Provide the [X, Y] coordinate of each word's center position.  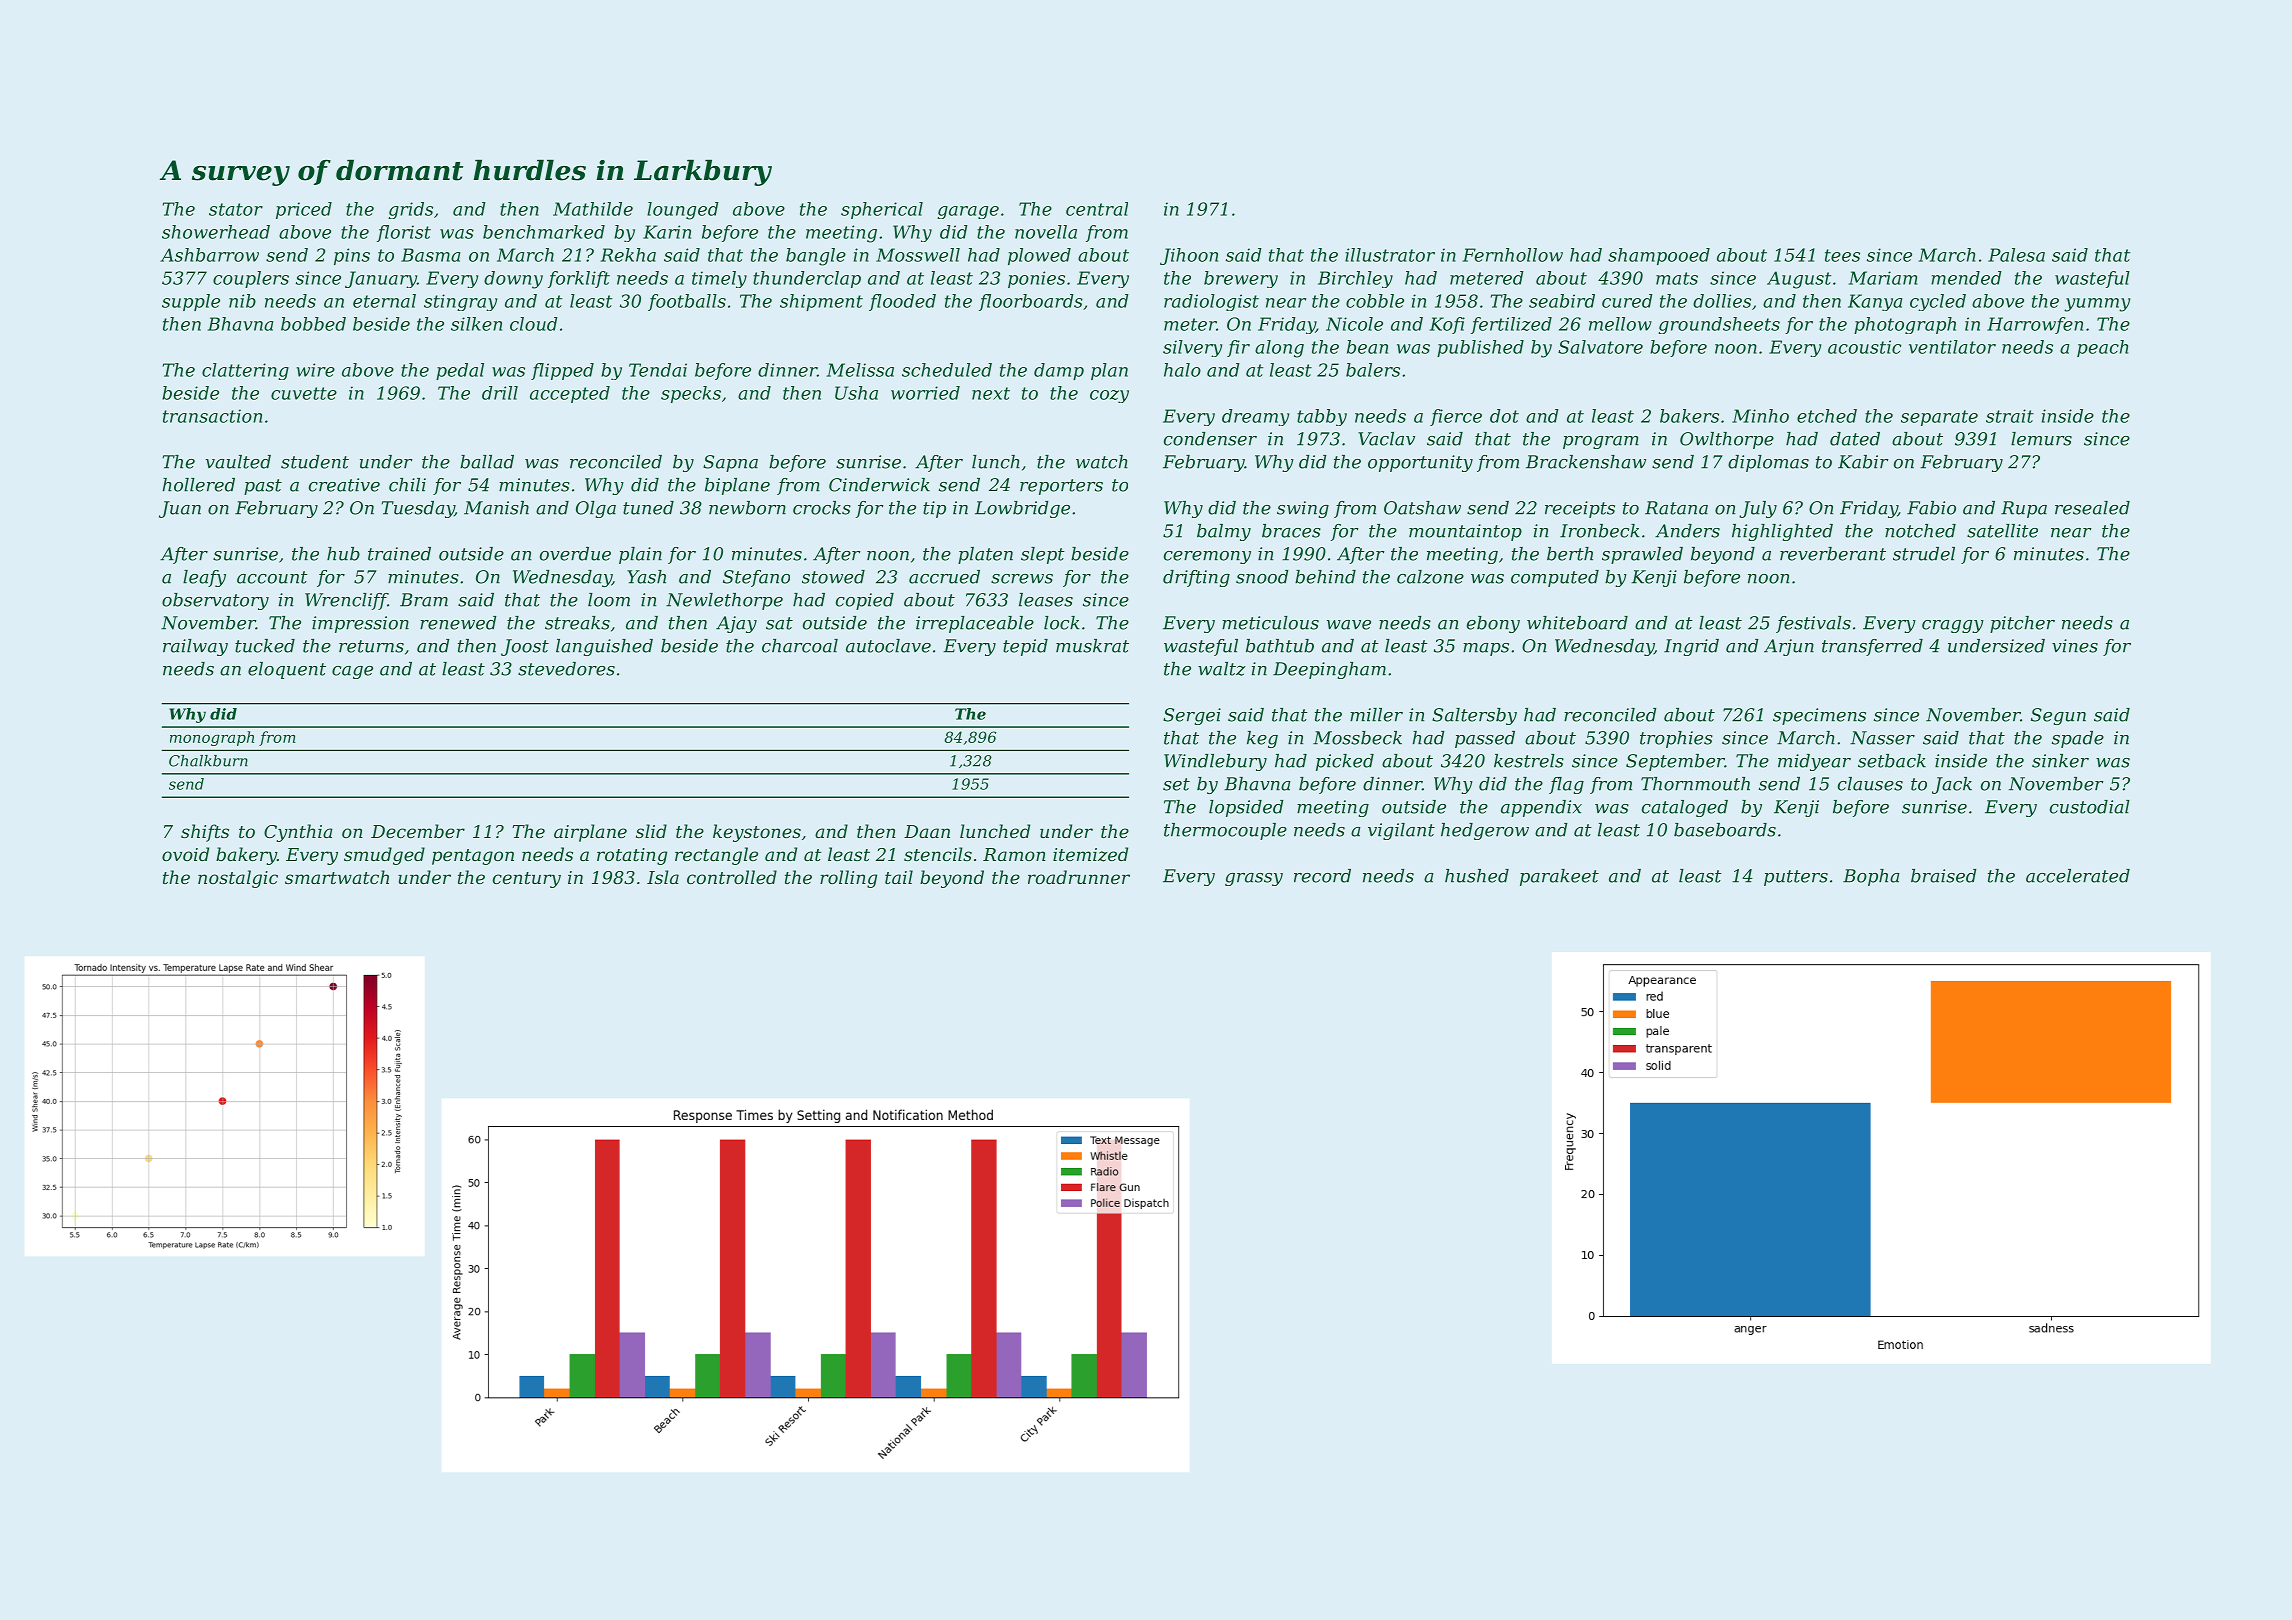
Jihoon [1189, 256]
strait [2010, 416]
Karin [667, 232]
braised [1943, 876]
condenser [1210, 439]
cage [352, 672]
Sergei [1192, 716]
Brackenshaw [1586, 462]
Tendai [658, 370]
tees [1842, 255]
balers [1373, 370]
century [527, 880]
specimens [1819, 716]
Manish [496, 508]
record [1322, 876]
